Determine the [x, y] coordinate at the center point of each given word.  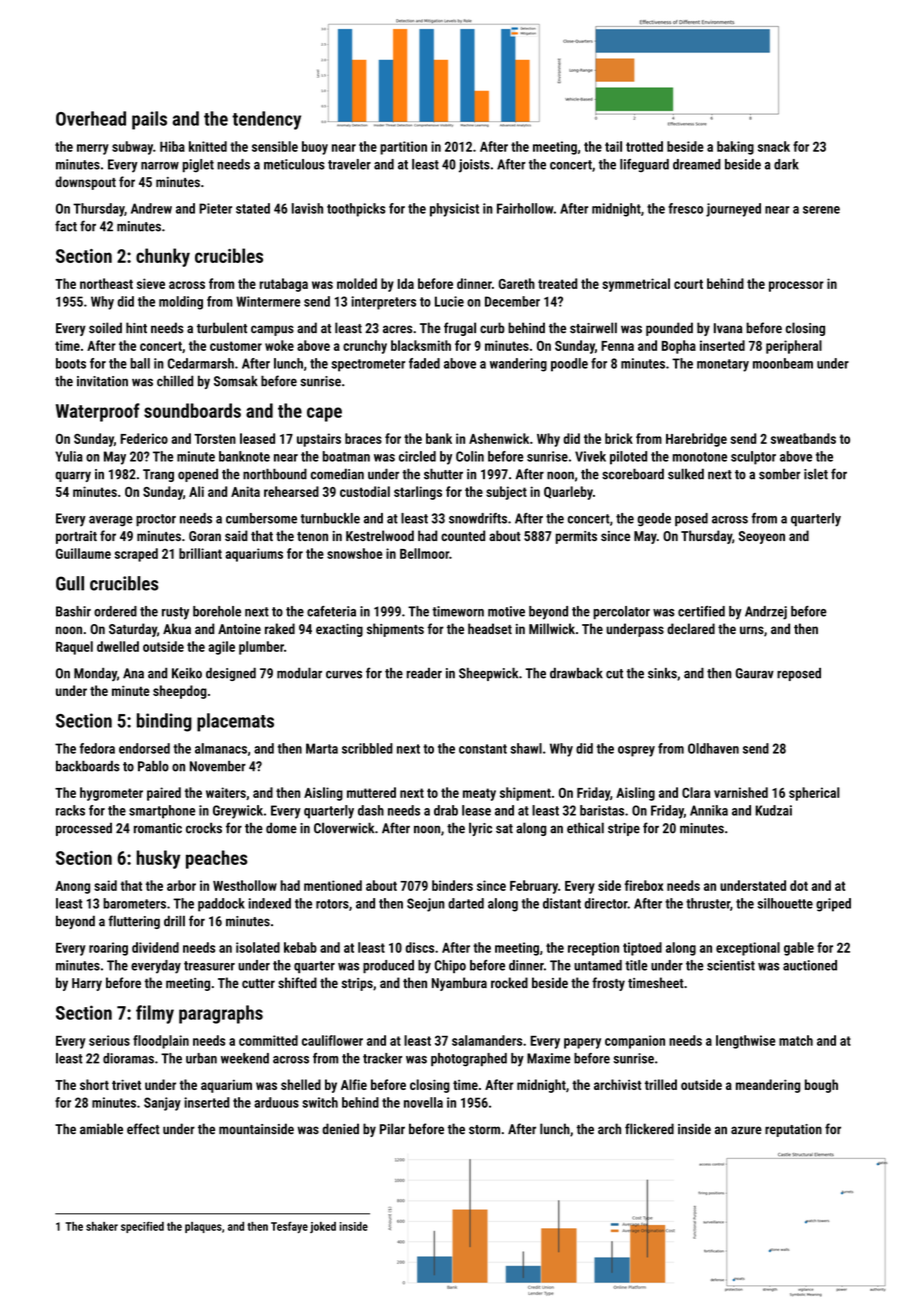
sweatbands [803, 438]
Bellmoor [424, 553]
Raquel [74, 648]
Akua [177, 628]
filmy [155, 1014]
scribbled [367, 748]
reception [593, 949]
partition [403, 148]
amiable [101, 1129]
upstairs [319, 440]
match [796, 1040]
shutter [443, 474]
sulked [686, 474]
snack [774, 146]
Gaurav [755, 673]
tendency [266, 120]
